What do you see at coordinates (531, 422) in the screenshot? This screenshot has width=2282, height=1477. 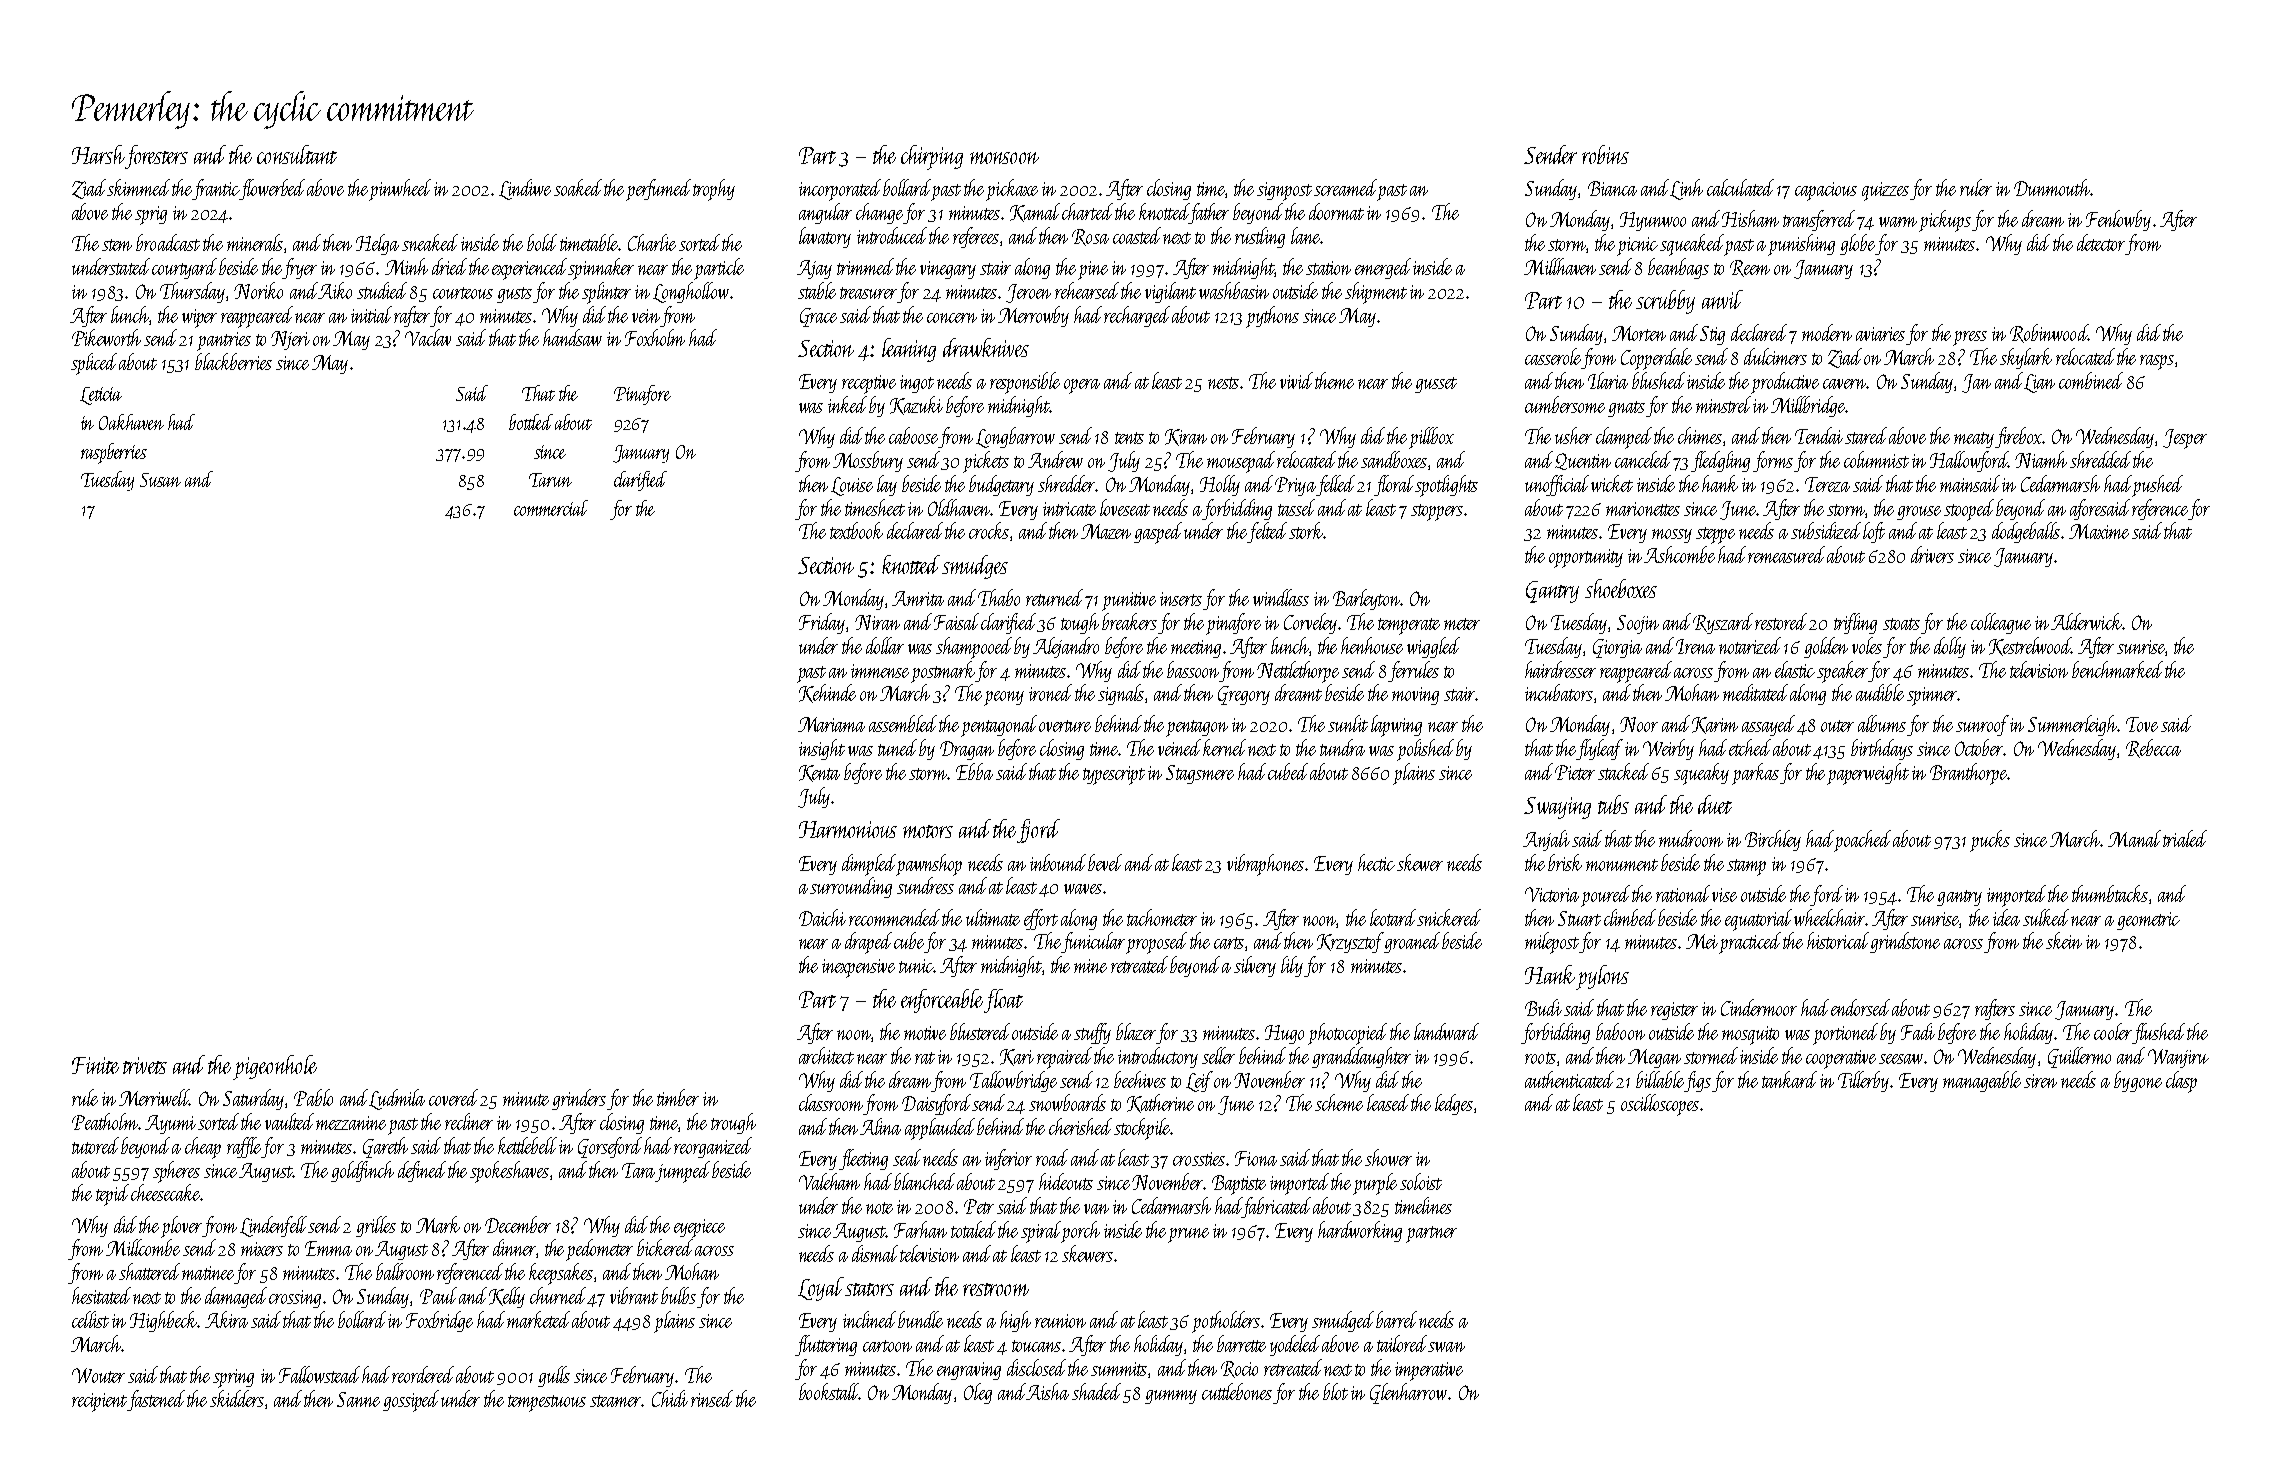 I see `bottled` at bounding box center [531, 422].
